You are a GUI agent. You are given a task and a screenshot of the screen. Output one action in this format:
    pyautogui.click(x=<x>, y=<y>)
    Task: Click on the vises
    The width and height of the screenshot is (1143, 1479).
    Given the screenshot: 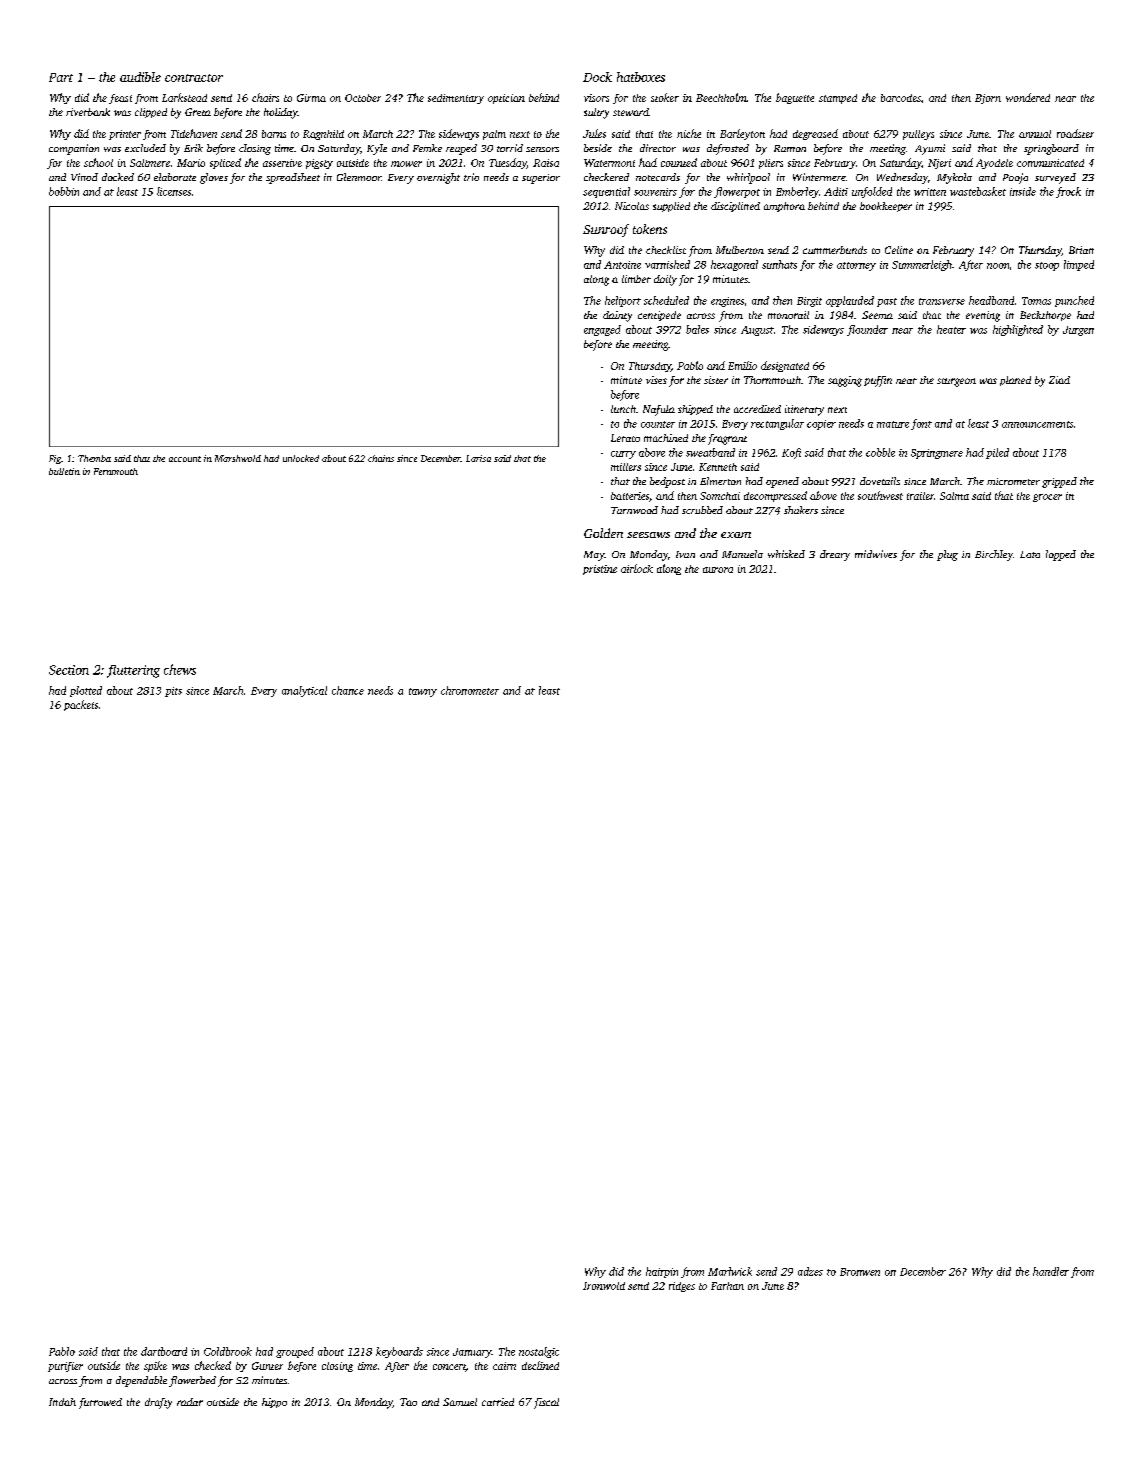 What is the action you would take?
    pyautogui.click(x=656, y=380)
